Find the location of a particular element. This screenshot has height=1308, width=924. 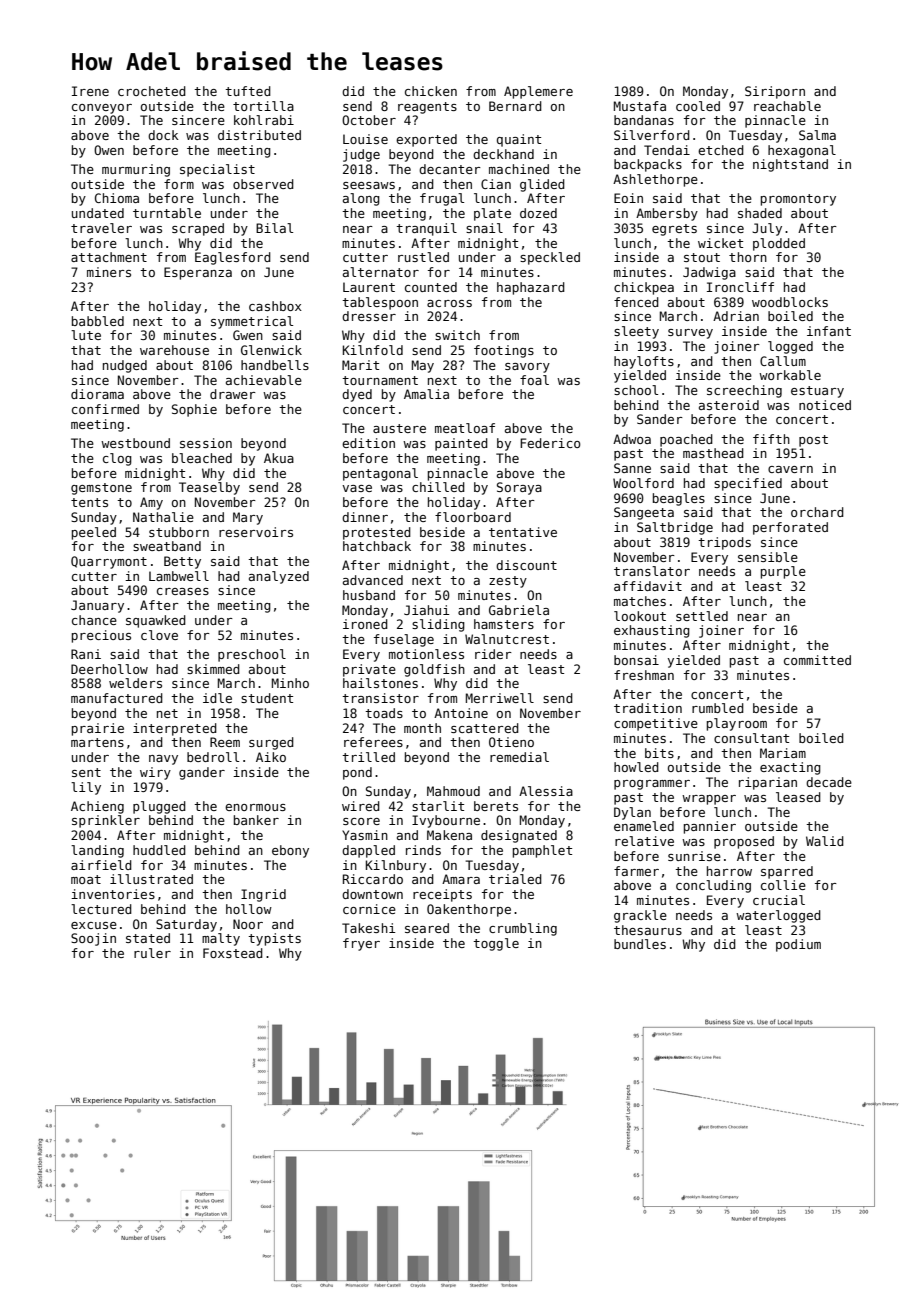

hexagonal is located at coordinates (802, 151).
